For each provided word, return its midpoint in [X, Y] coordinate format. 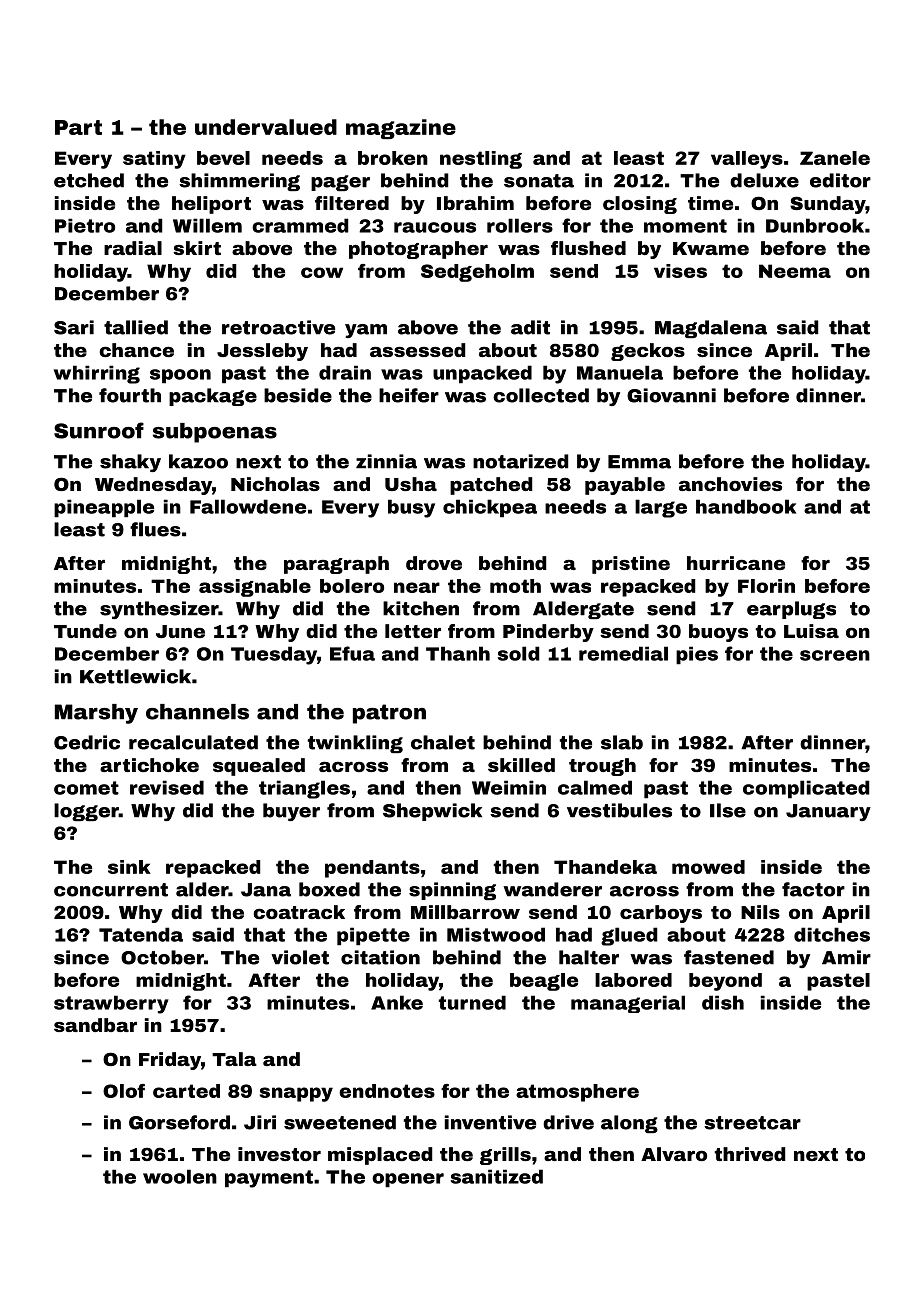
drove [434, 563]
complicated [806, 789]
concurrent [111, 890]
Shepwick [432, 812]
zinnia [386, 461]
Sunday [828, 205]
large [661, 508]
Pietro [85, 225]
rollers [520, 225]
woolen [180, 1176]
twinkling [355, 744]
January [828, 812]
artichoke [149, 765]
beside [298, 395]
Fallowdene [248, 506]
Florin [766, 586]
